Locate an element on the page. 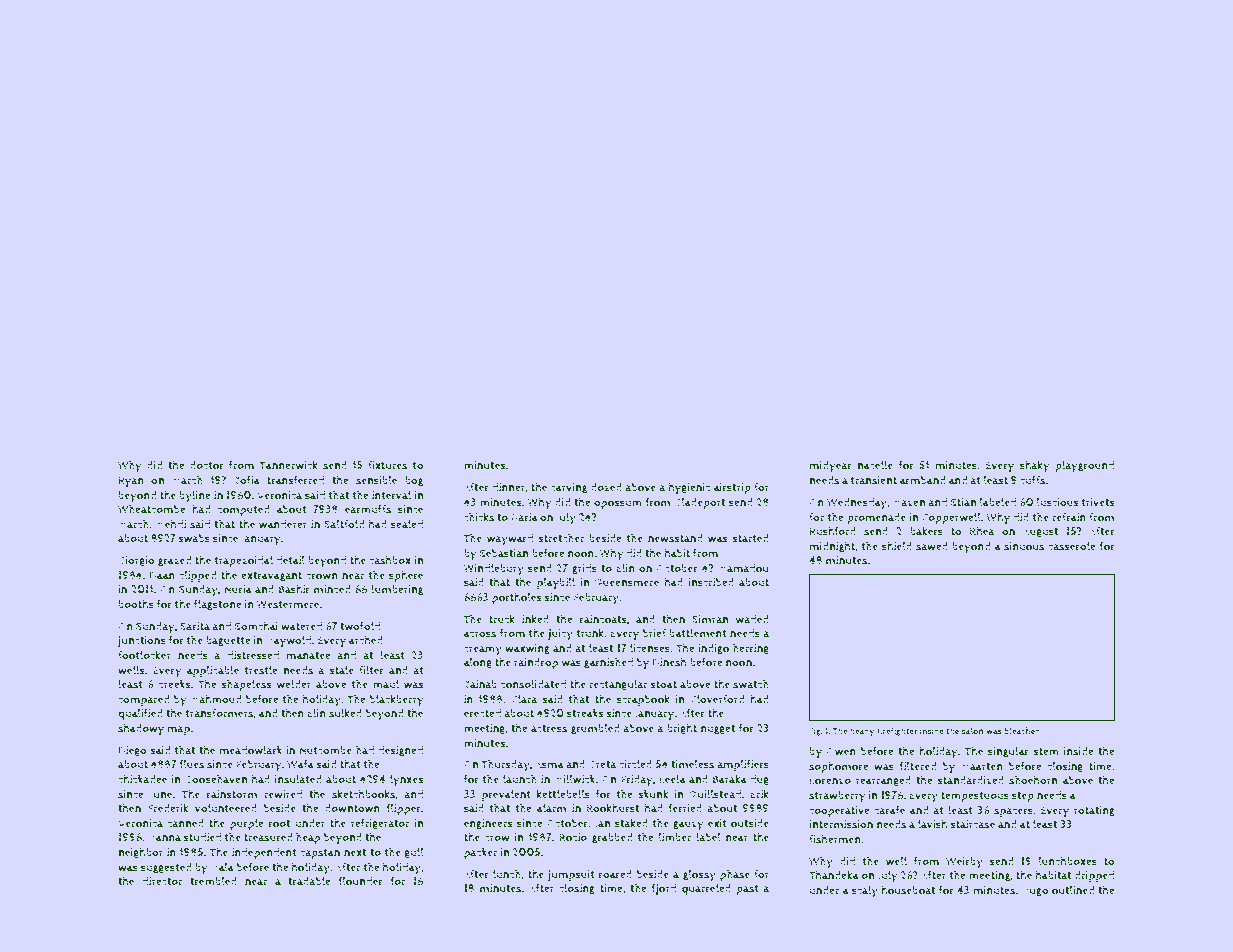 The image size is (1233, 952). hygienic is located at coordinates (689, 488).
